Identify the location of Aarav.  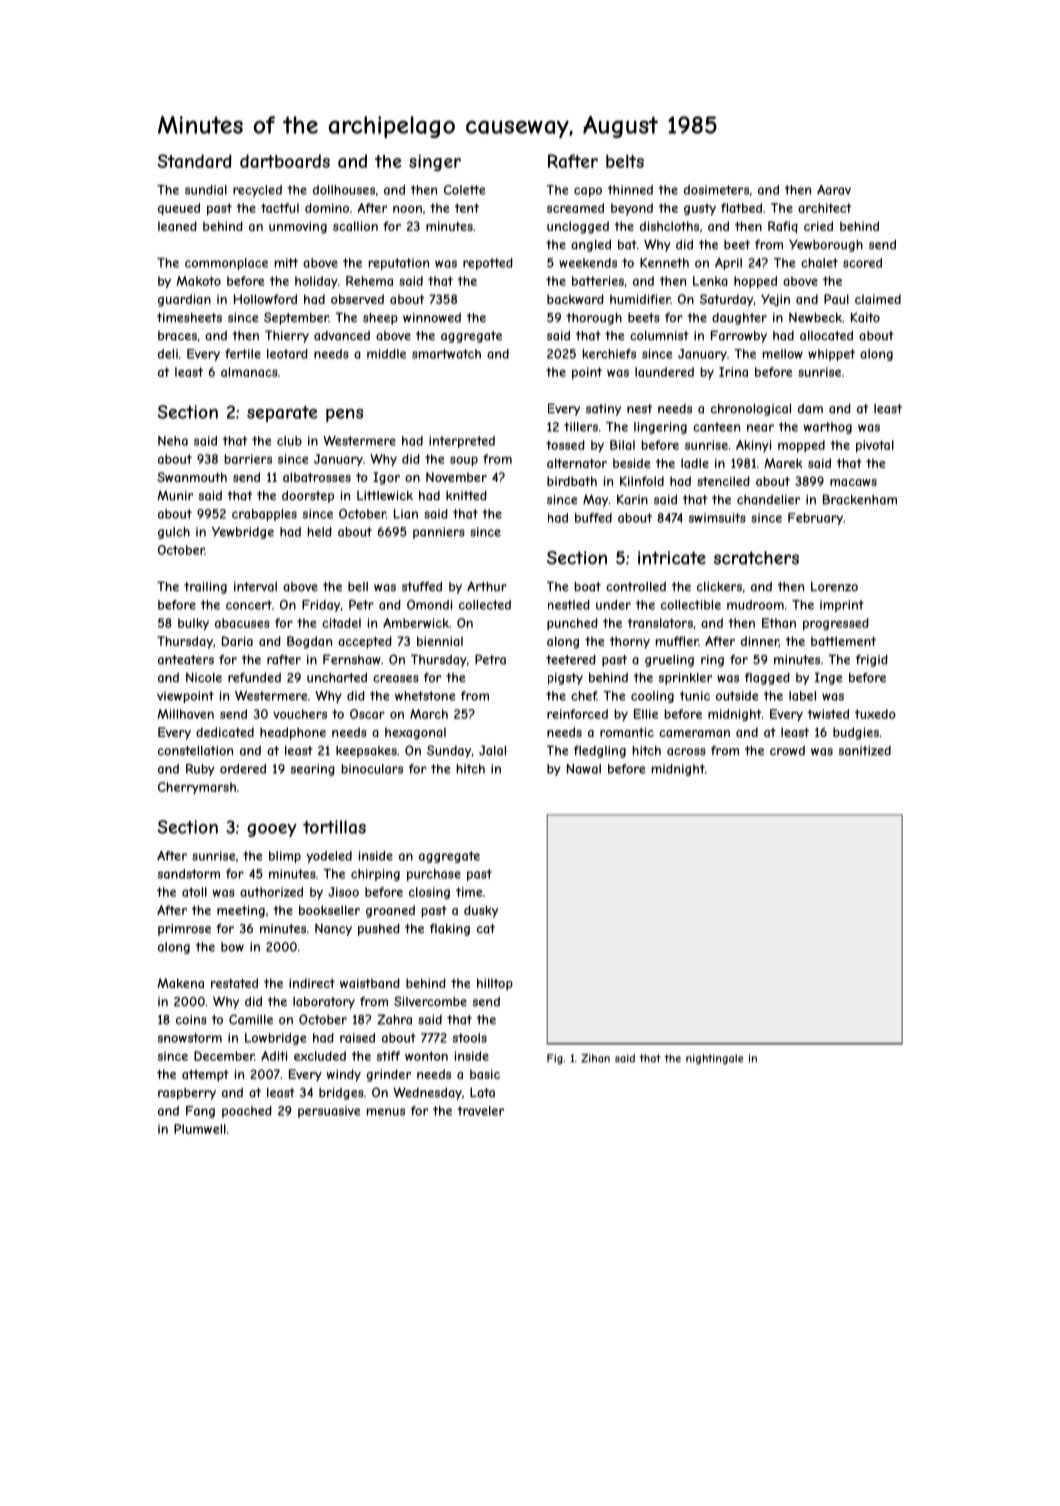
(834, 190).
